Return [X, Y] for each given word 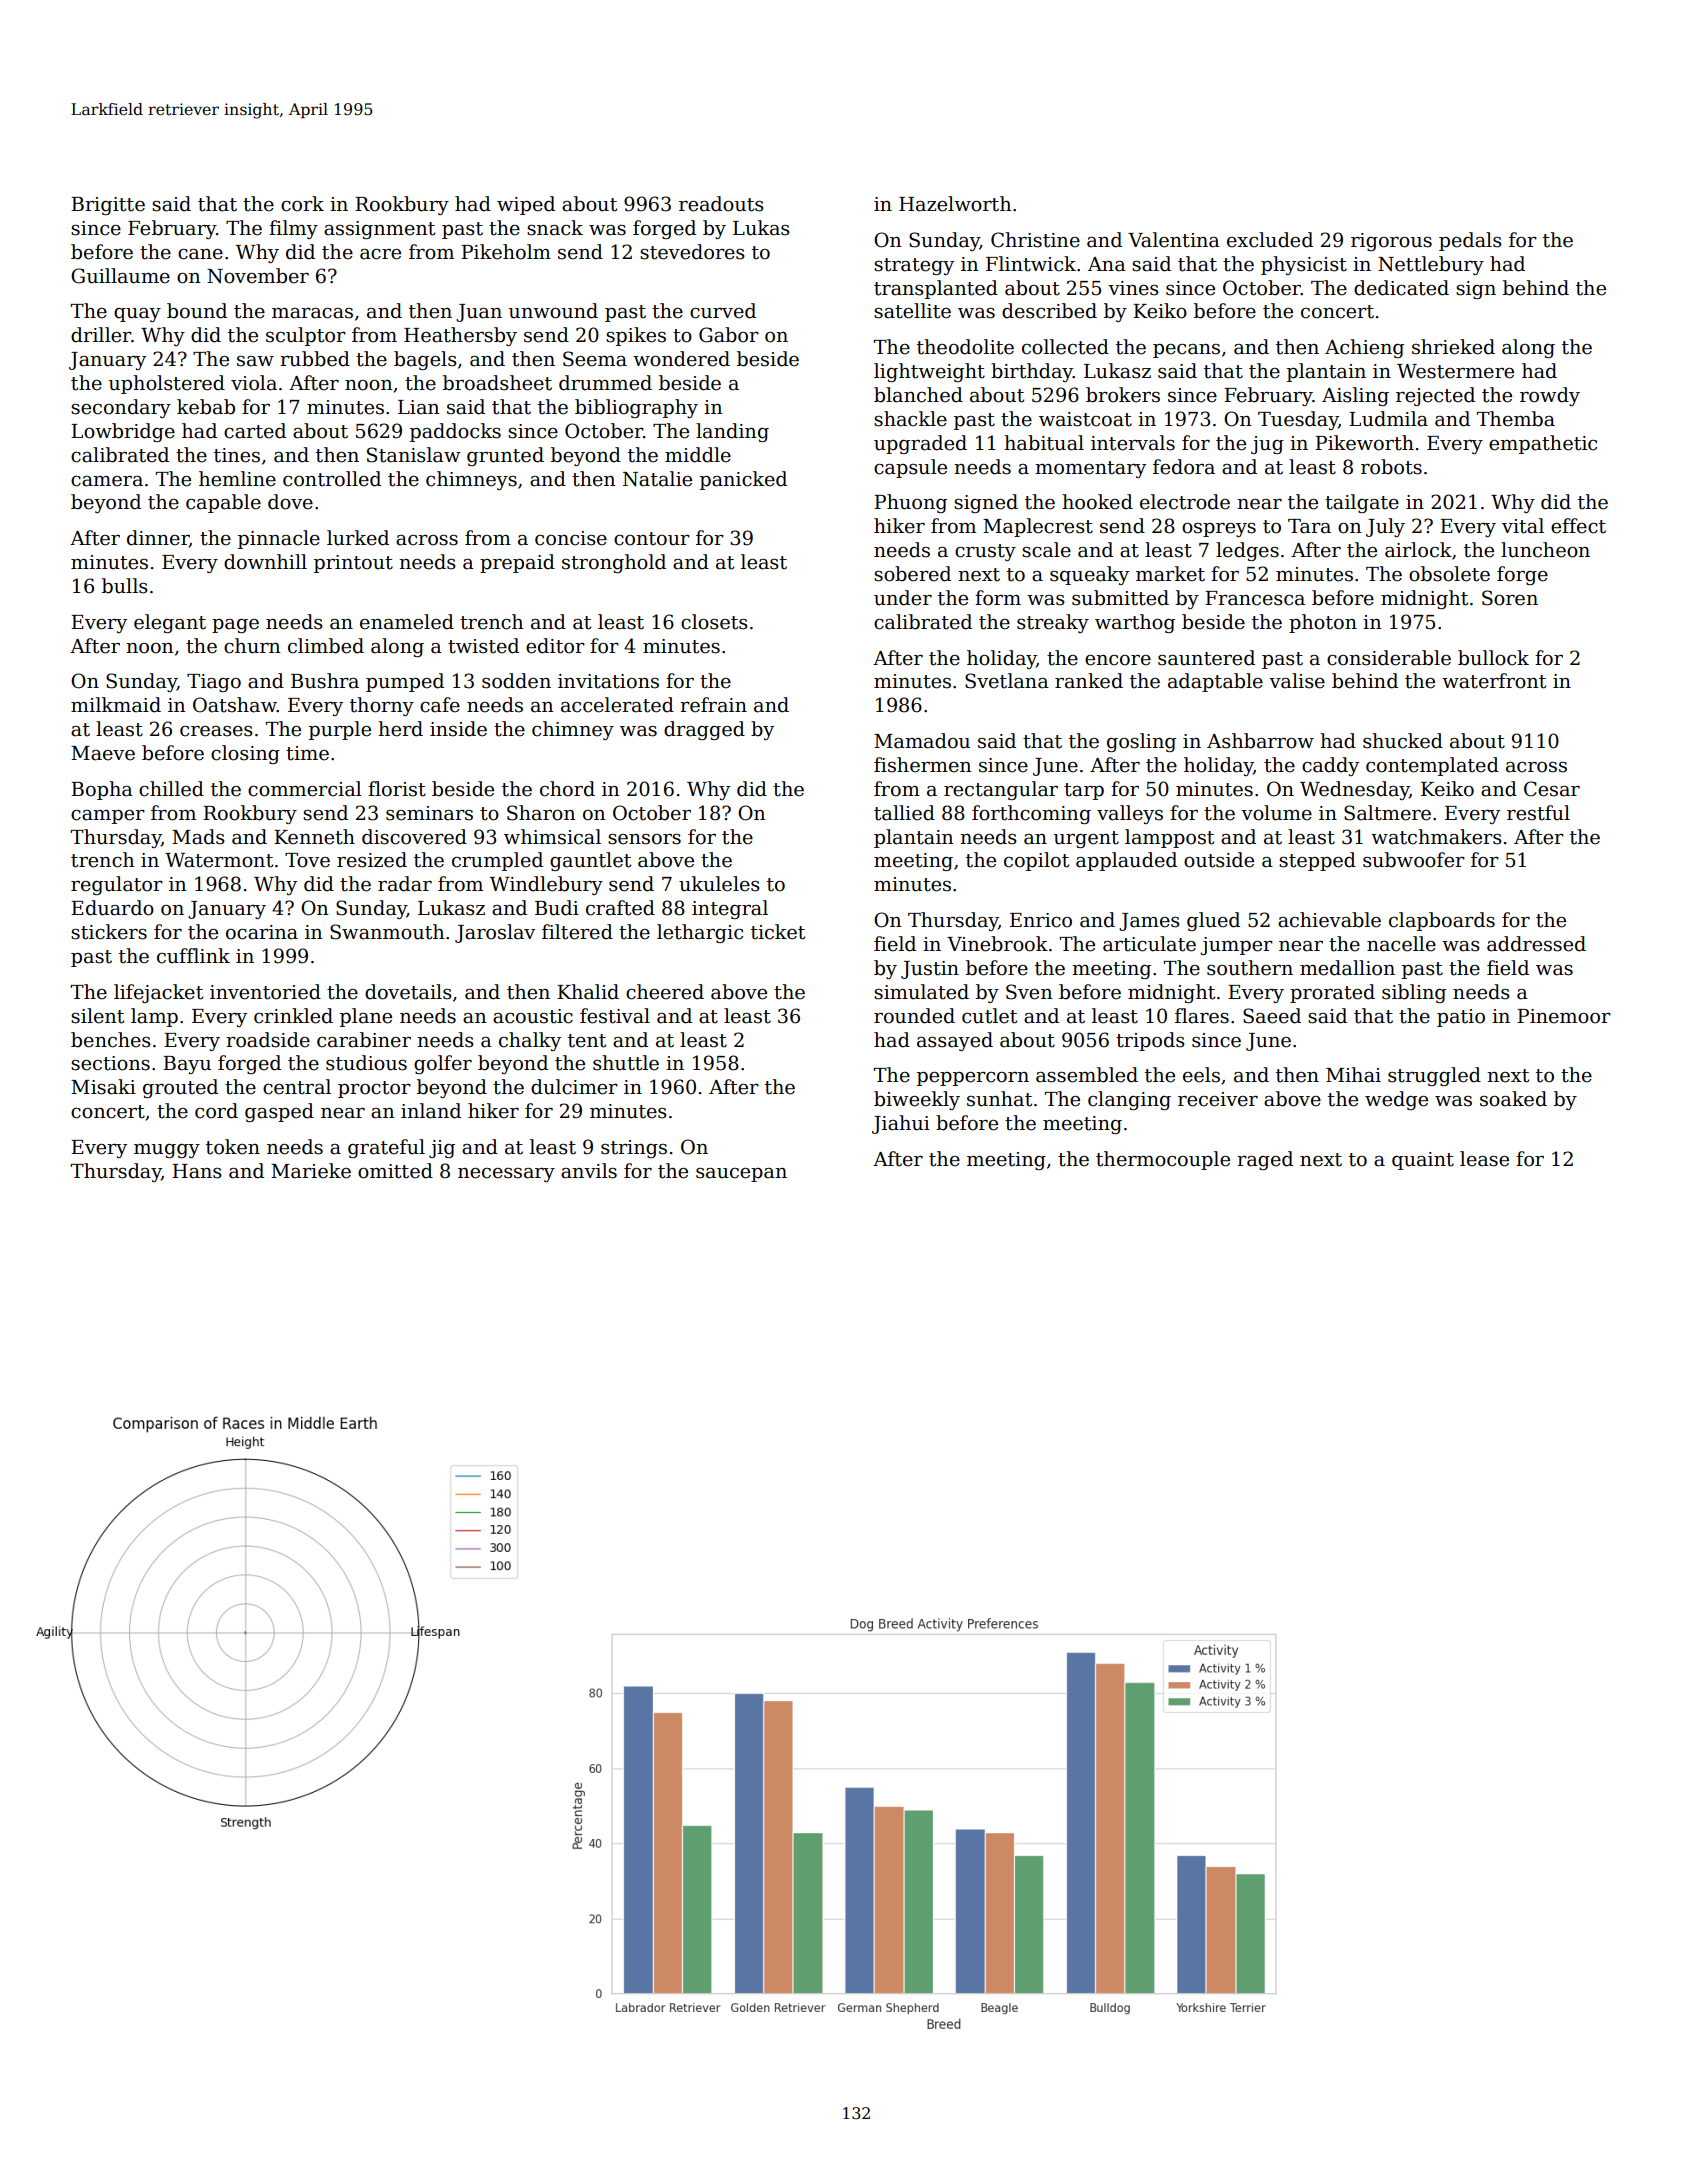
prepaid [517, 563]
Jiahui [901, 1124]
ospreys [1219, 530]
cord [216, 1111]
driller [101, 335]
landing [732, 432]
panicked [743, 480]
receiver [1218, 1099]
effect [1578, 526]
